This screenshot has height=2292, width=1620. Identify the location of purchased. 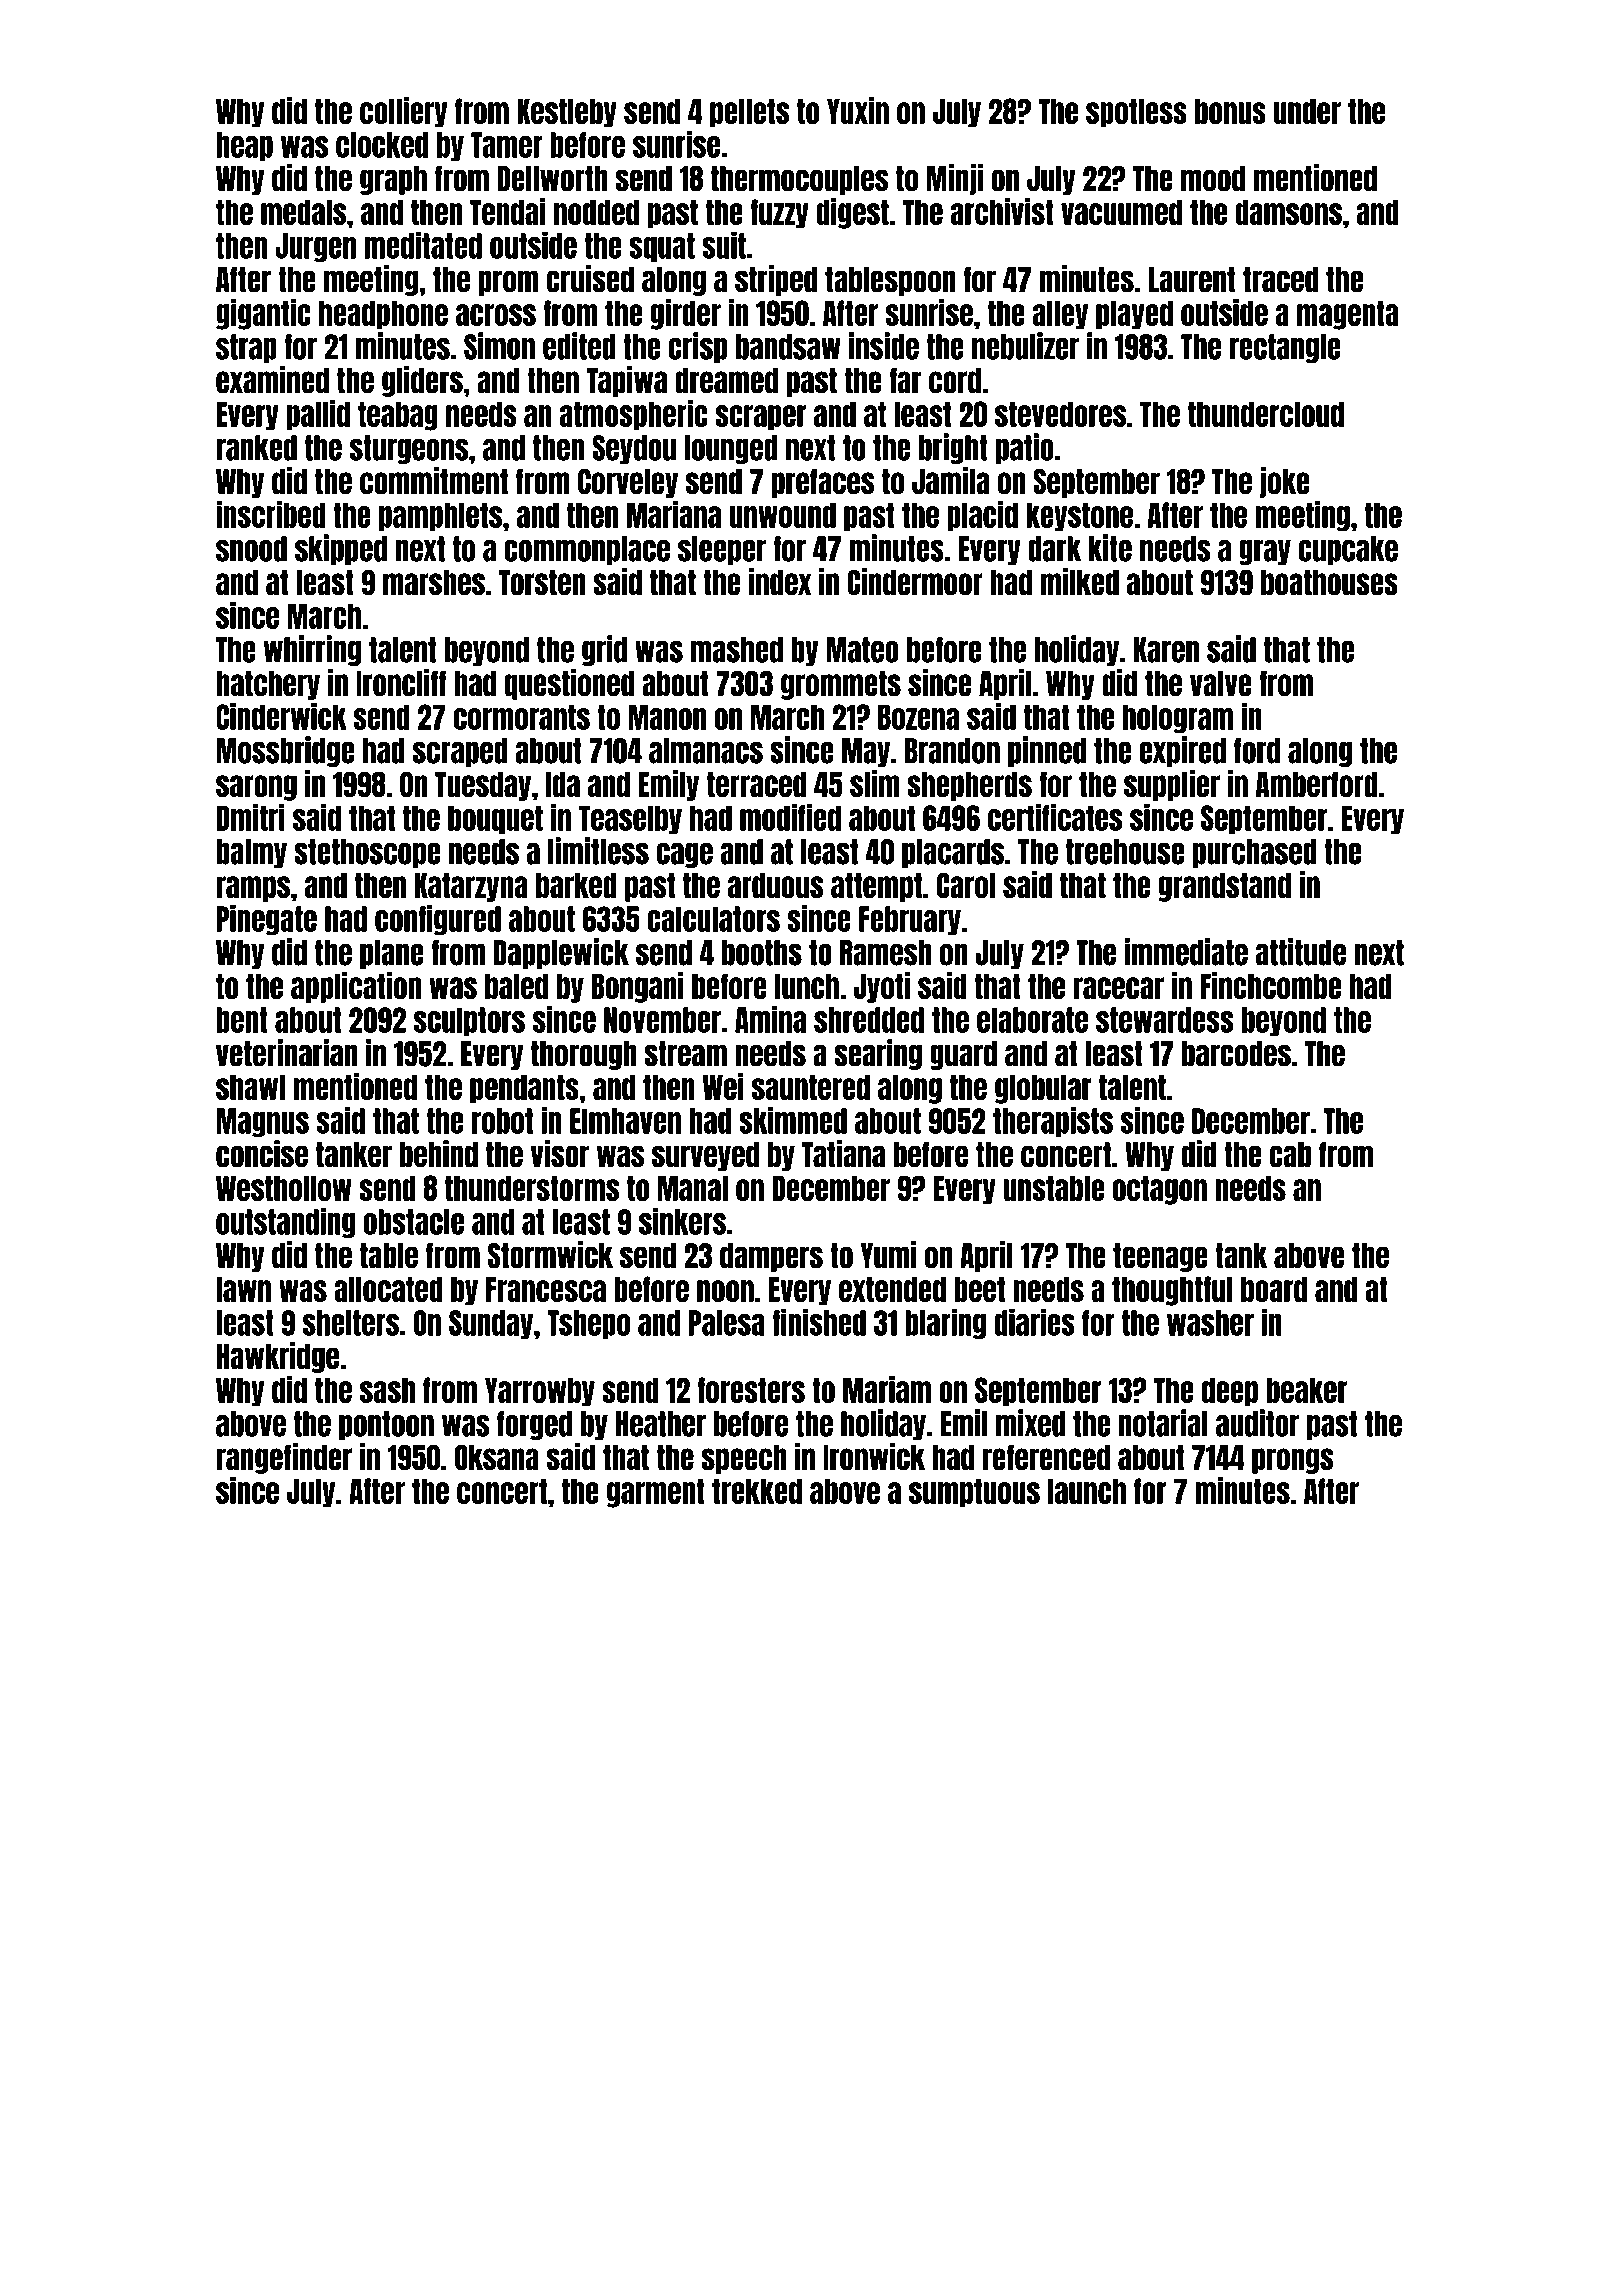
(1255, 853).
